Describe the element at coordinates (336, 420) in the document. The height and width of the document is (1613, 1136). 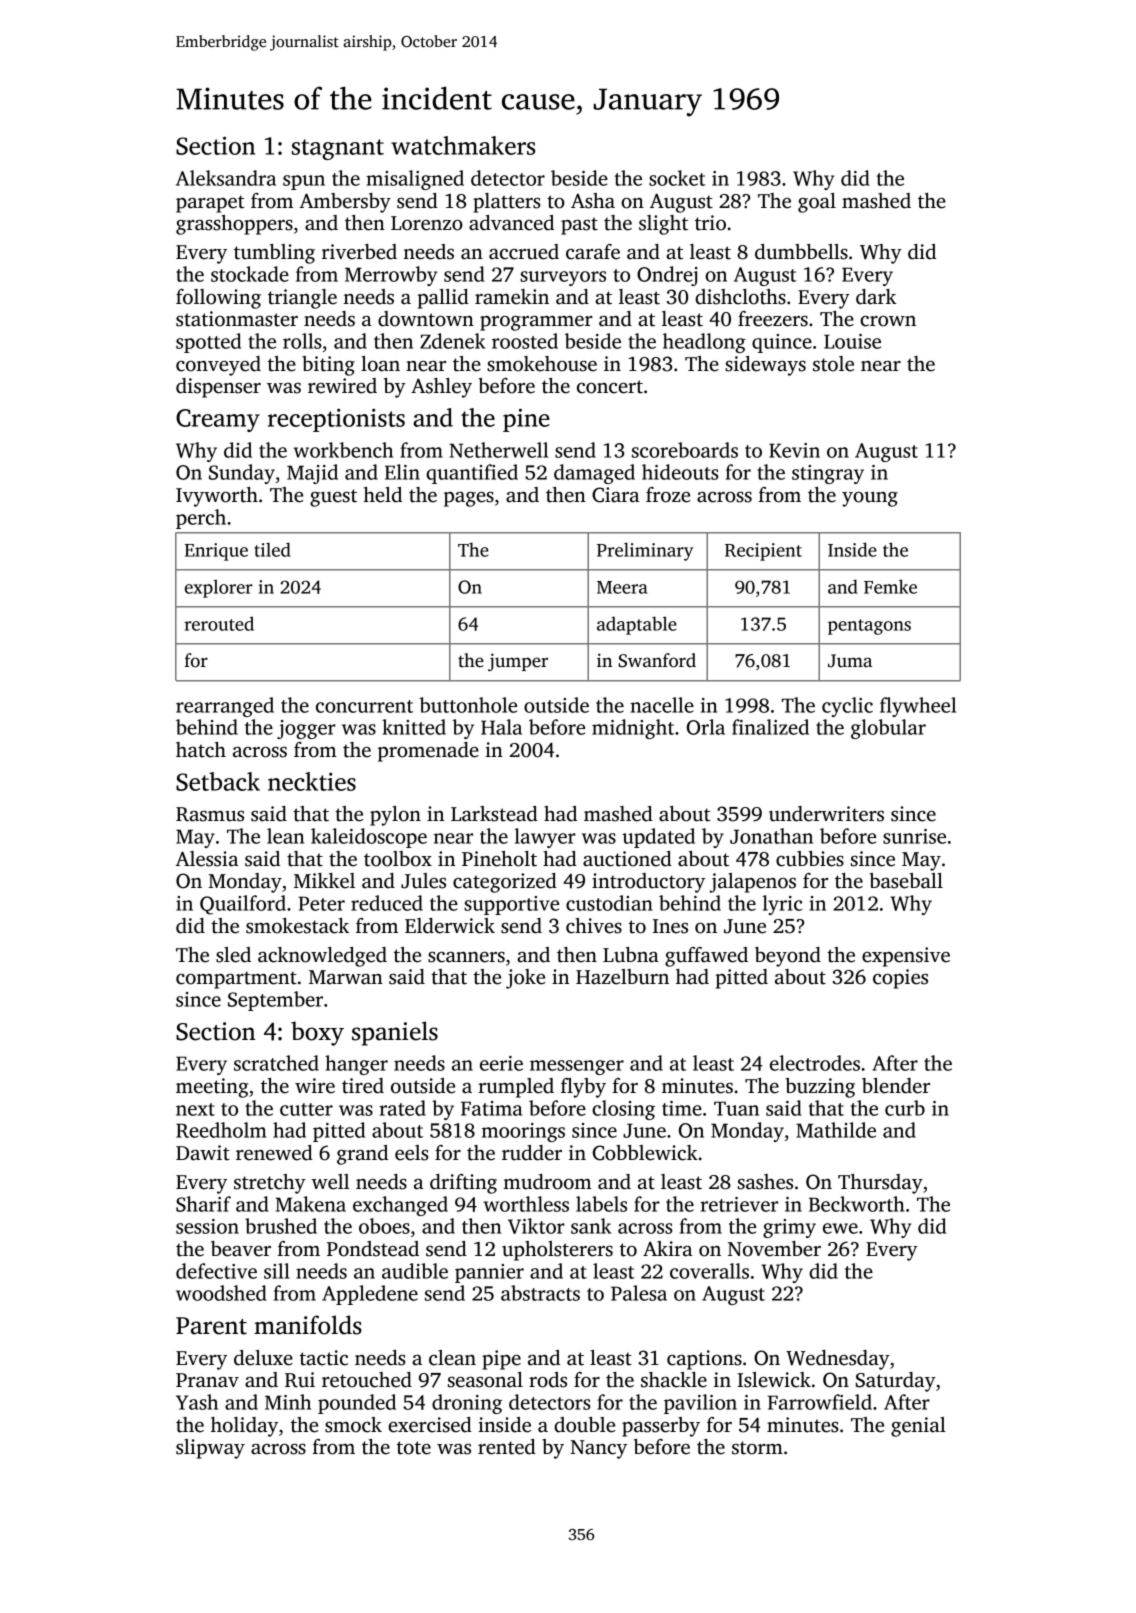
I see `receptionists` at that location.
